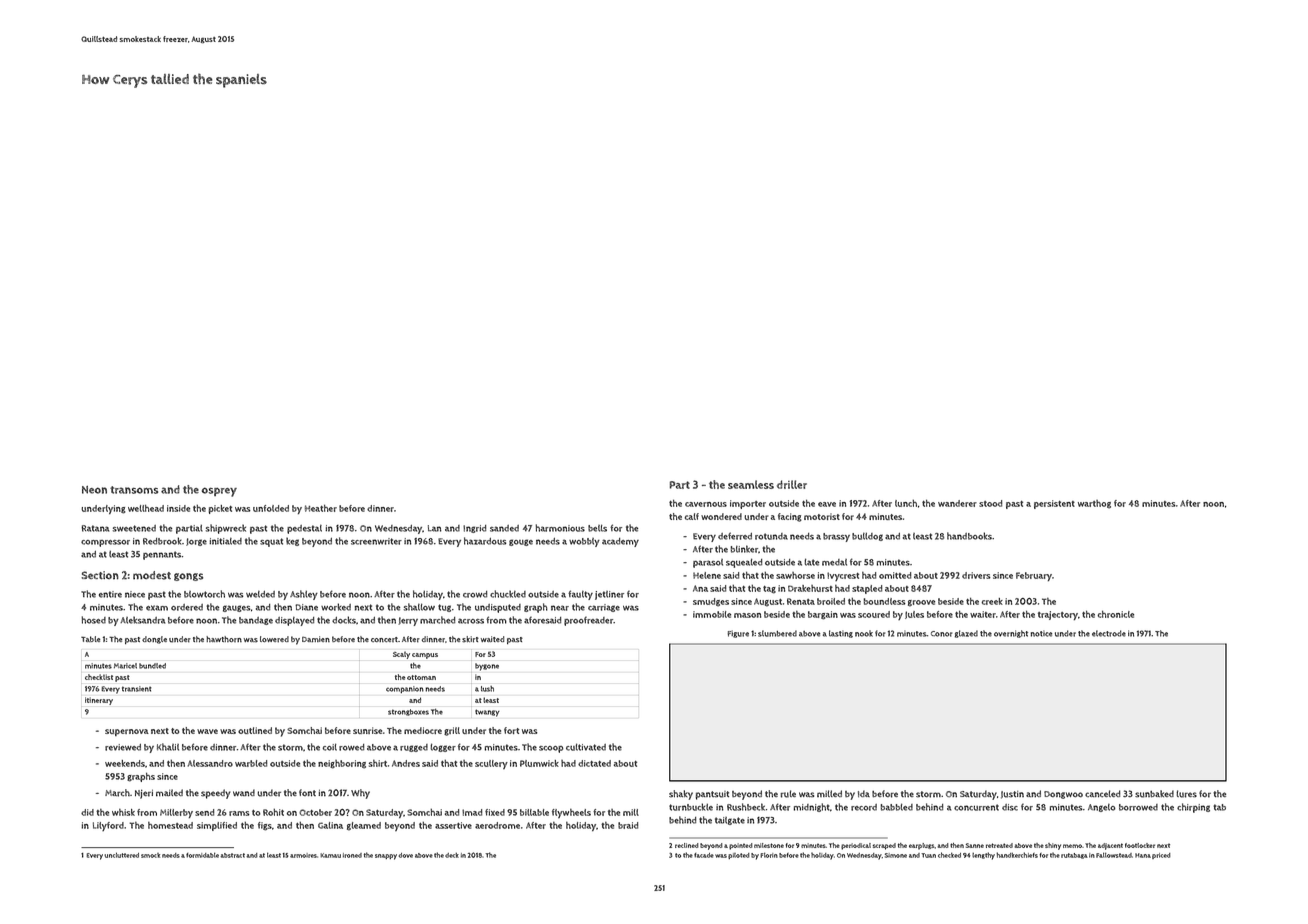 Image resolution: width=1308 pixels, height=924 pixels. What do you see at coordinates (1193, 808) in the document?
I see `chirping` at bounding box center [1193, 808].
